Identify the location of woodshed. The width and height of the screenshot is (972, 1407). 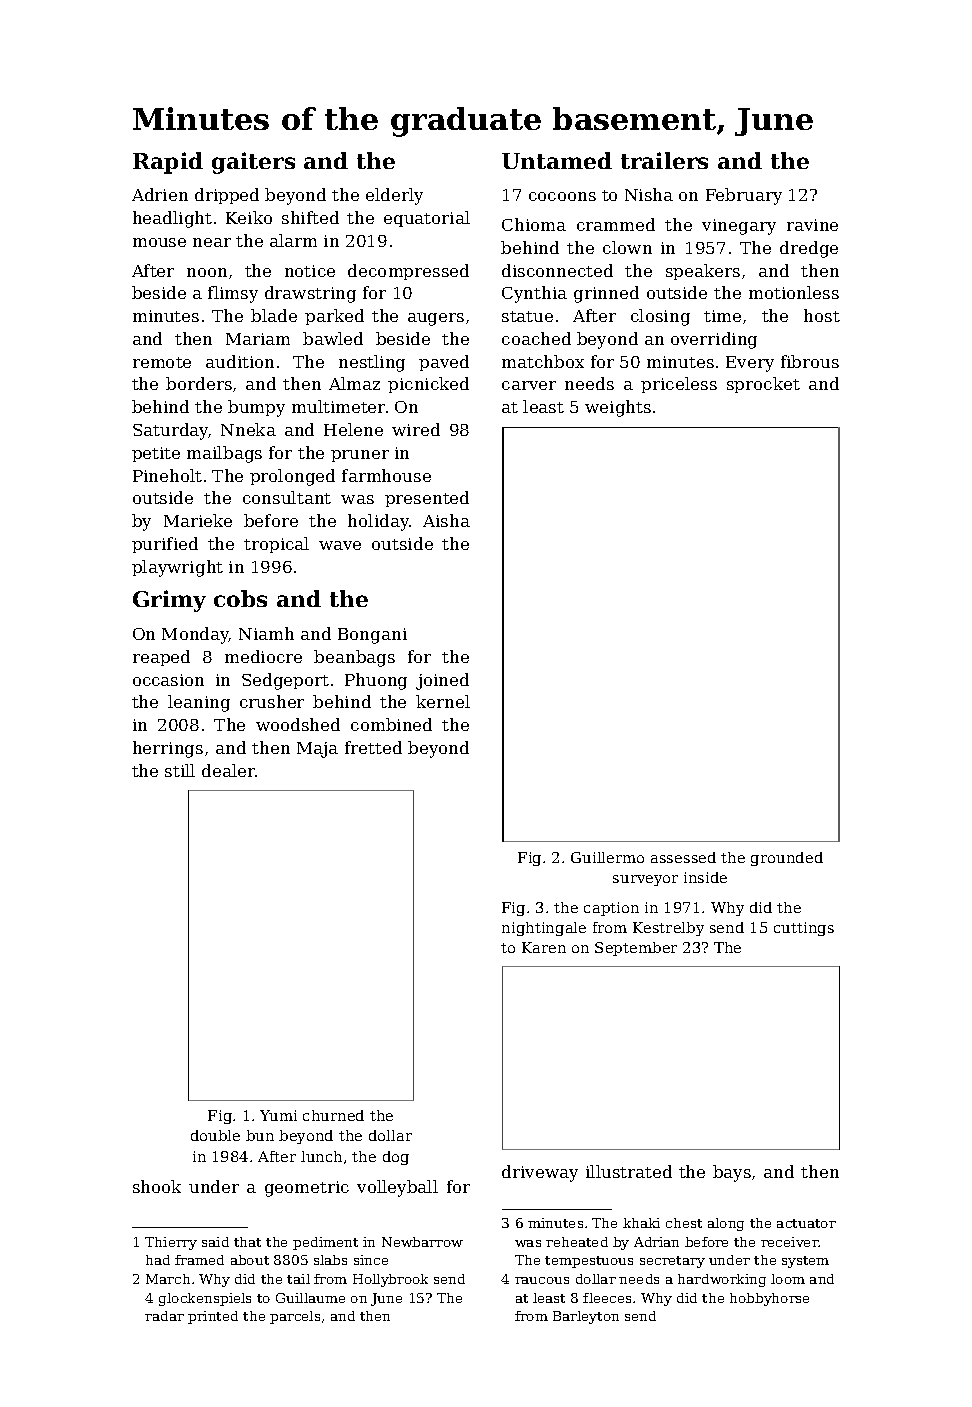
(298, 724).
